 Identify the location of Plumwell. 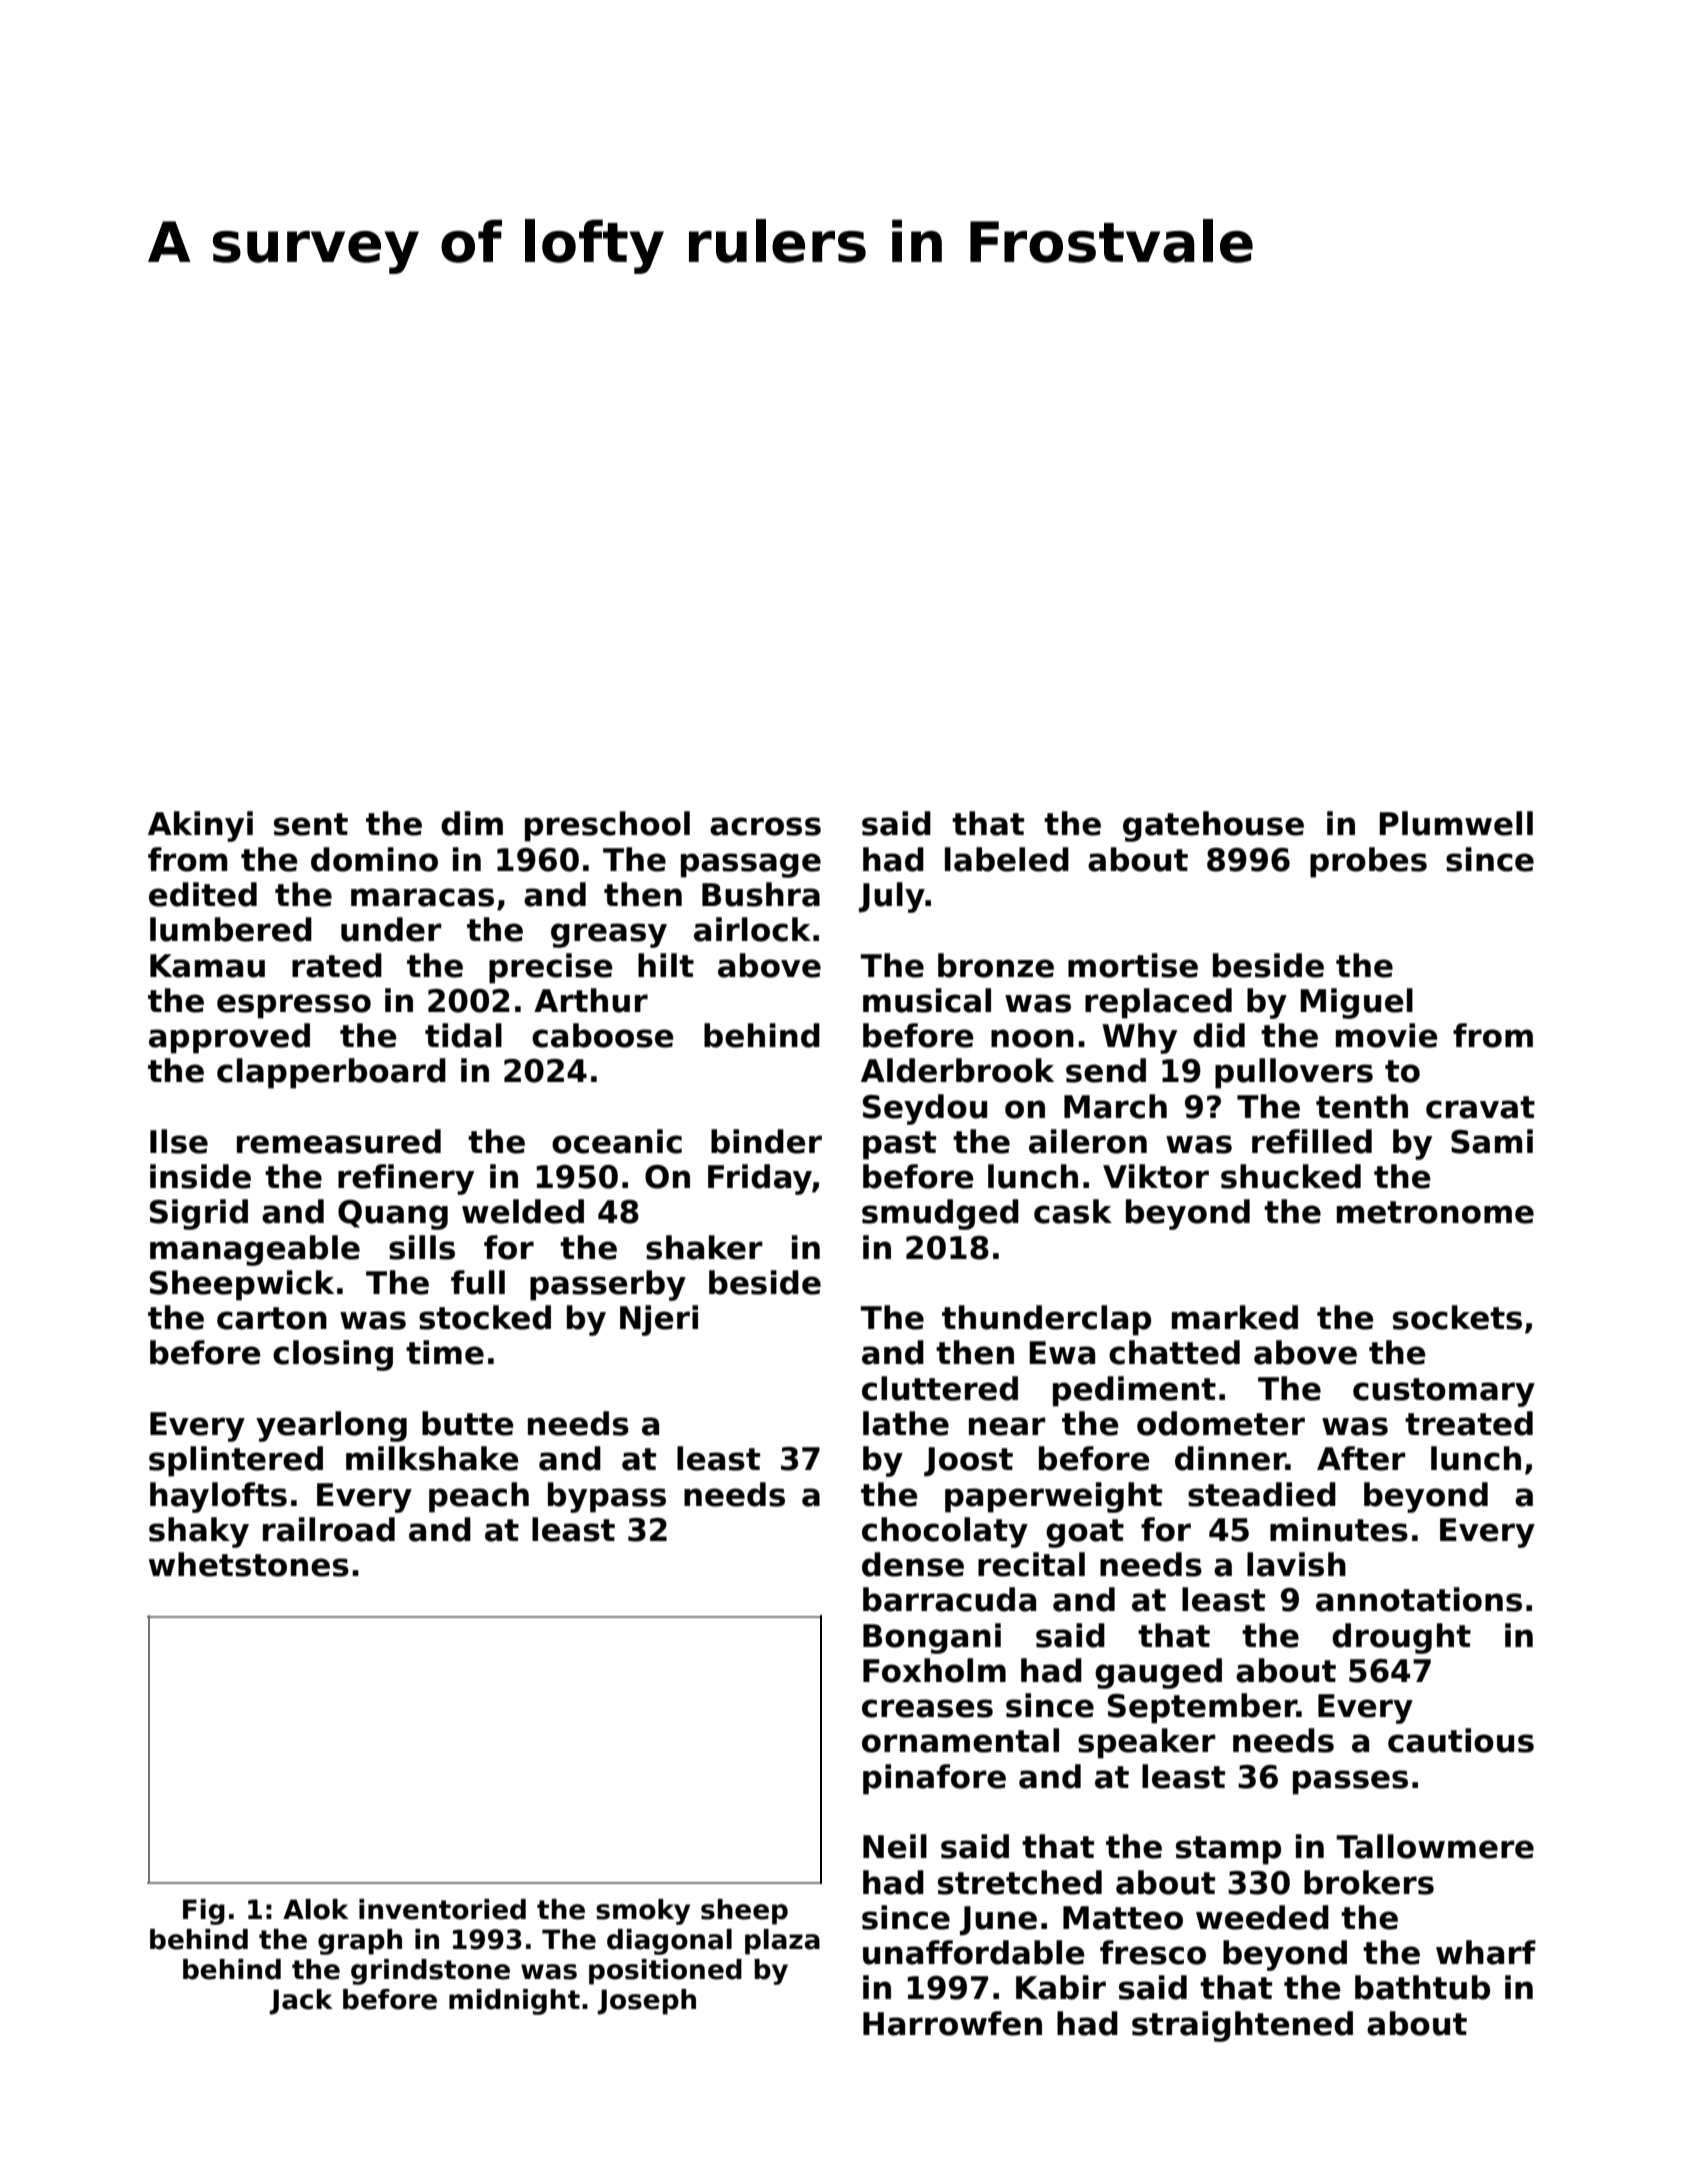
(1456, 823).
